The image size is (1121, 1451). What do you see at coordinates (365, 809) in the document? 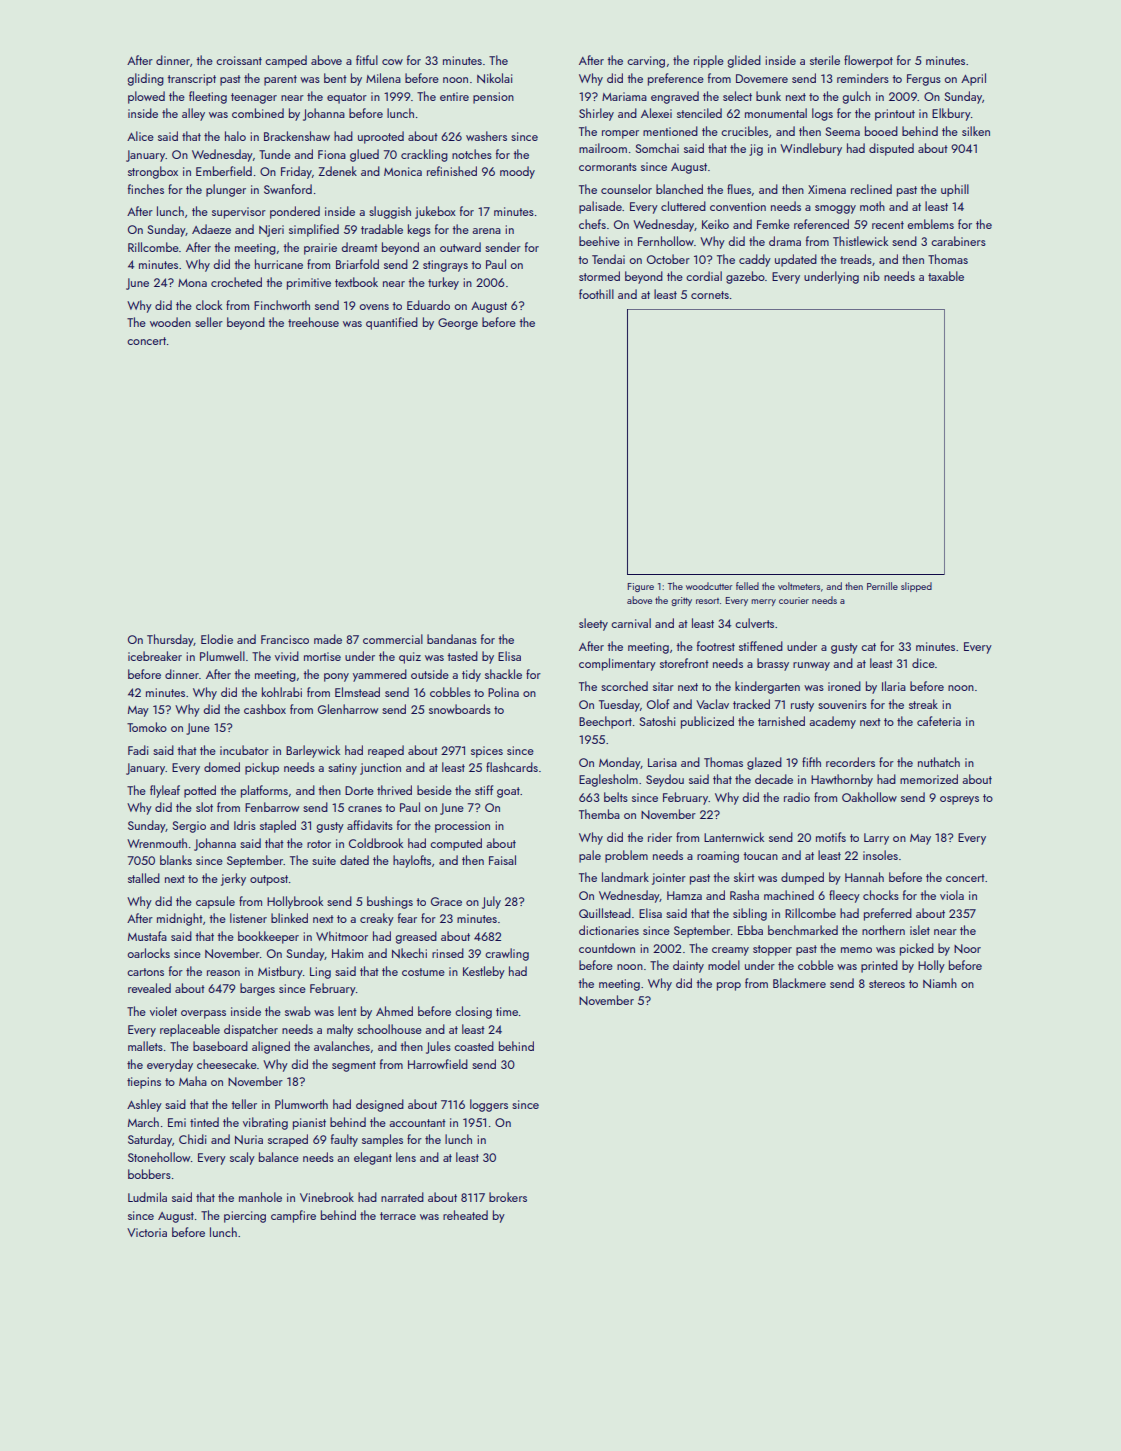
I see `cranes` at bounding box center [365, 809].
